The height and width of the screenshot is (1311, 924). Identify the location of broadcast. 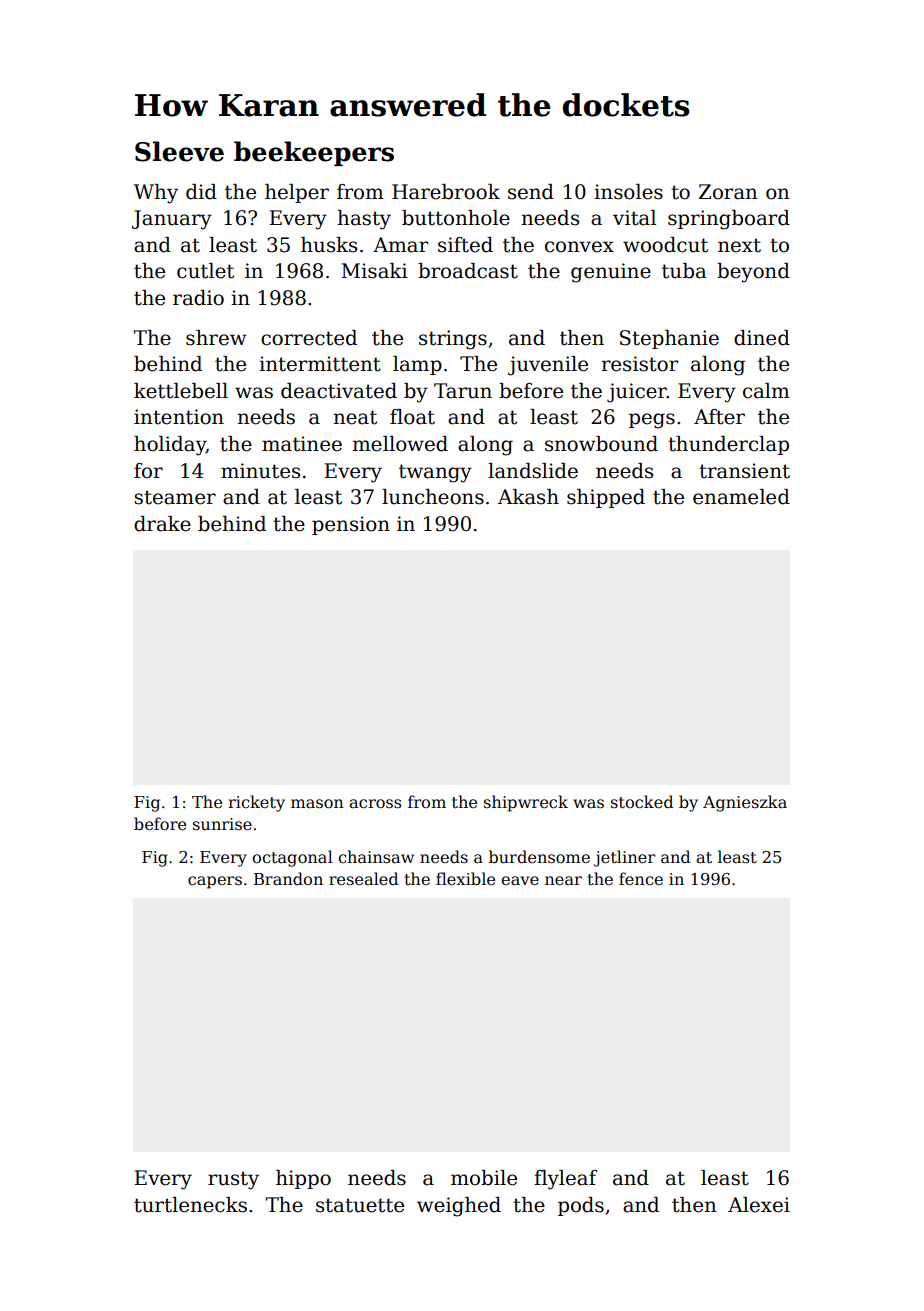
(468, 271).
